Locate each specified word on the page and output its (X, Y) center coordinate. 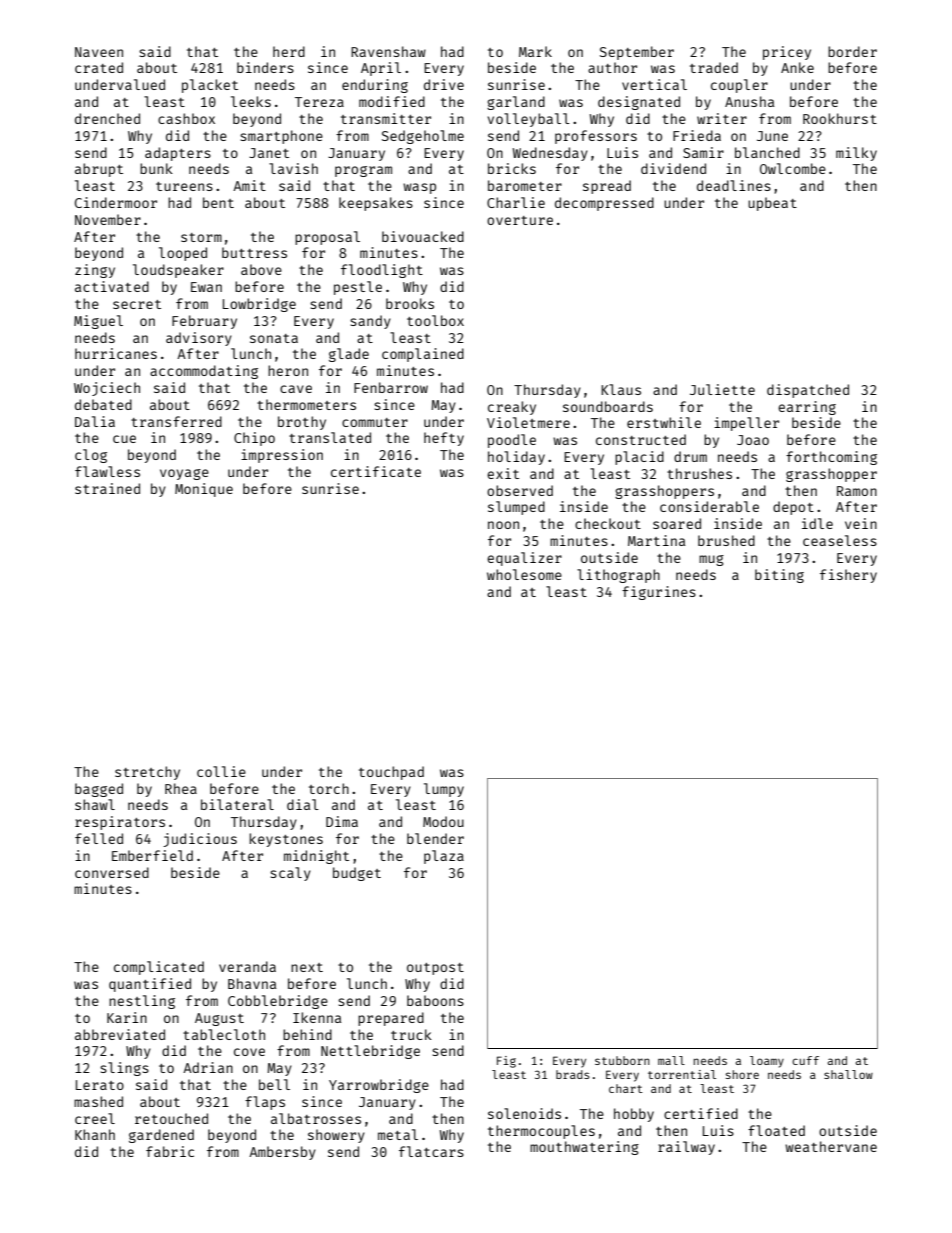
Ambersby (282, 1153)
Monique (204, 490)
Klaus (621, 389)
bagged (99, 790)
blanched (767, 152)
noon (503, 525)
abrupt (99, 170)
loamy (767, 1062)
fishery (848, 576)
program (363, 171)
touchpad (391, 773)
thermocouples (541, 1132)
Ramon (857, 491)
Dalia (95, 421)
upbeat (772, 204)
